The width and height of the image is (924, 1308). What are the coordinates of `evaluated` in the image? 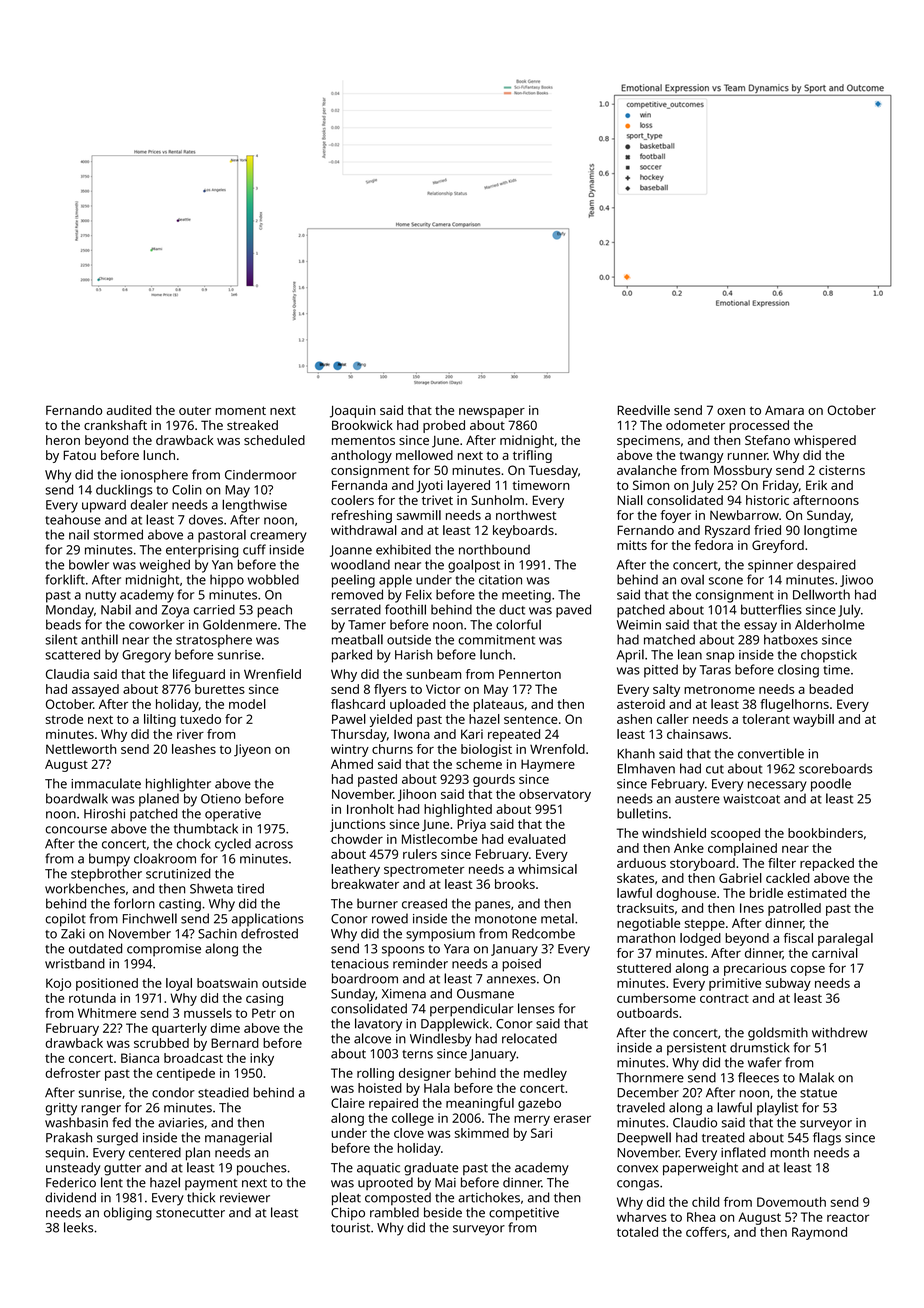 It's located at (536, 839).
